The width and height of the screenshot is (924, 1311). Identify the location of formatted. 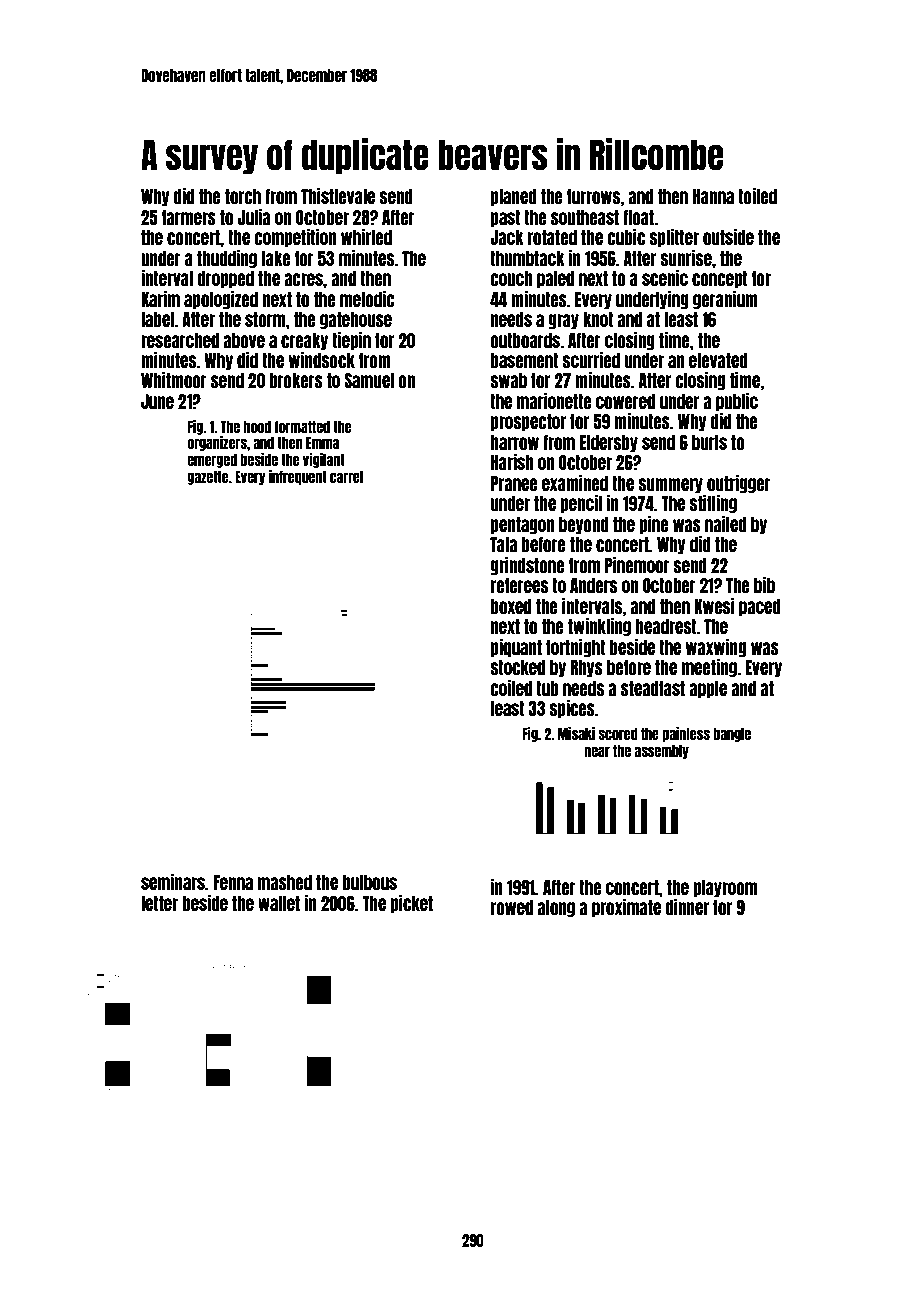
(302, 426).
